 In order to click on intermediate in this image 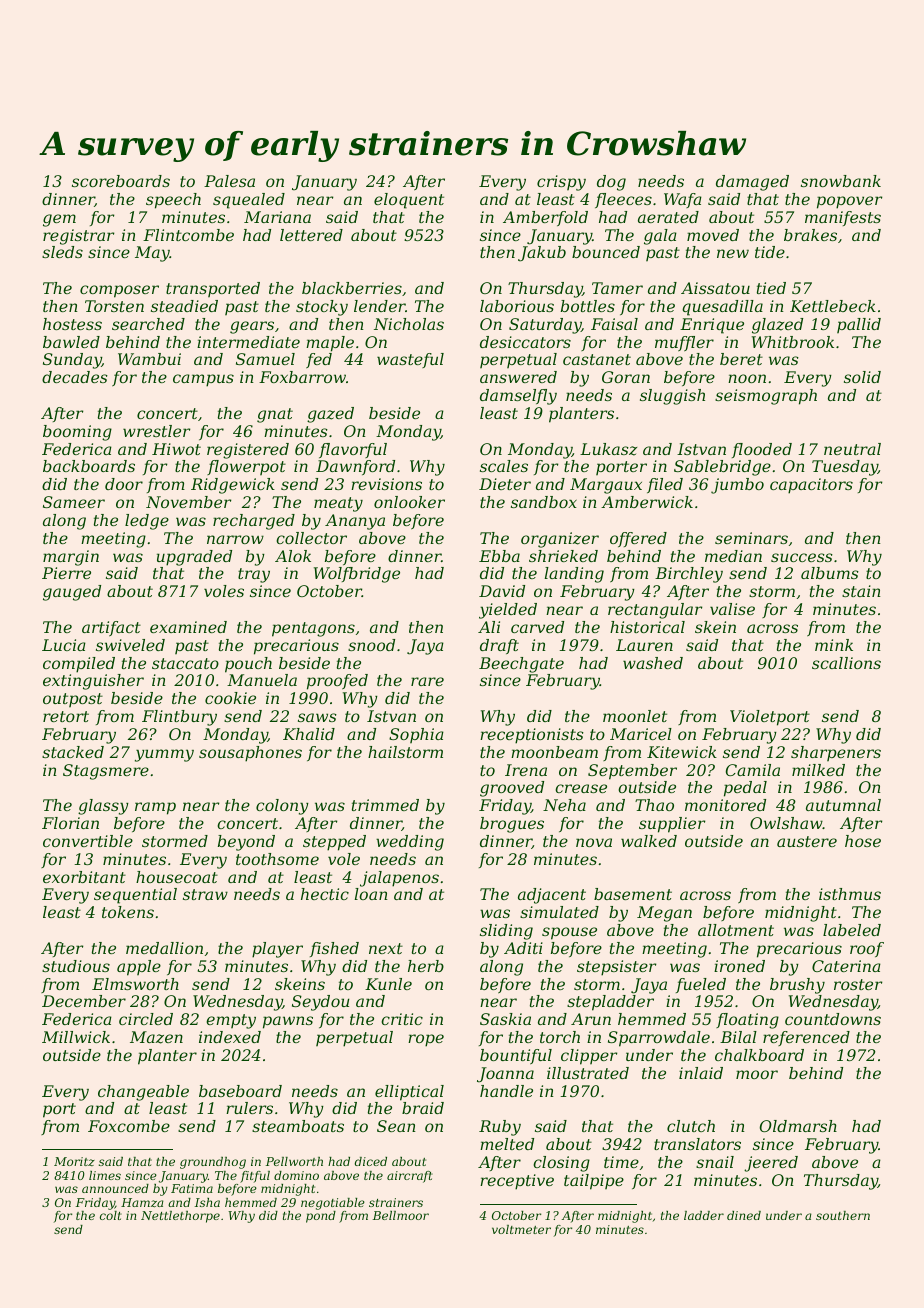, I will do `click(248, 342)`.
